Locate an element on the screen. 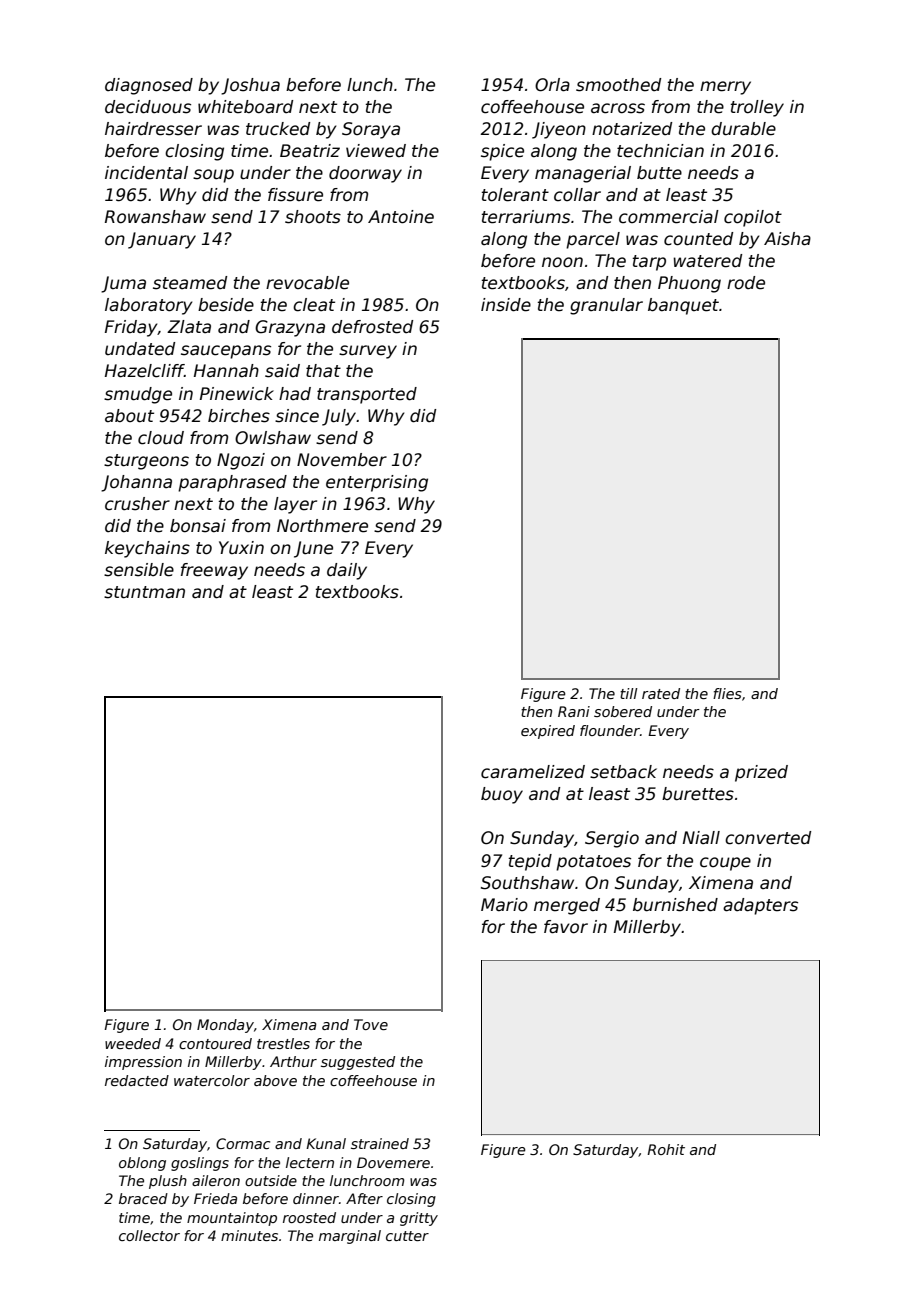 The image size is (924, 1308). merry is located at coordinates (725, 88).
